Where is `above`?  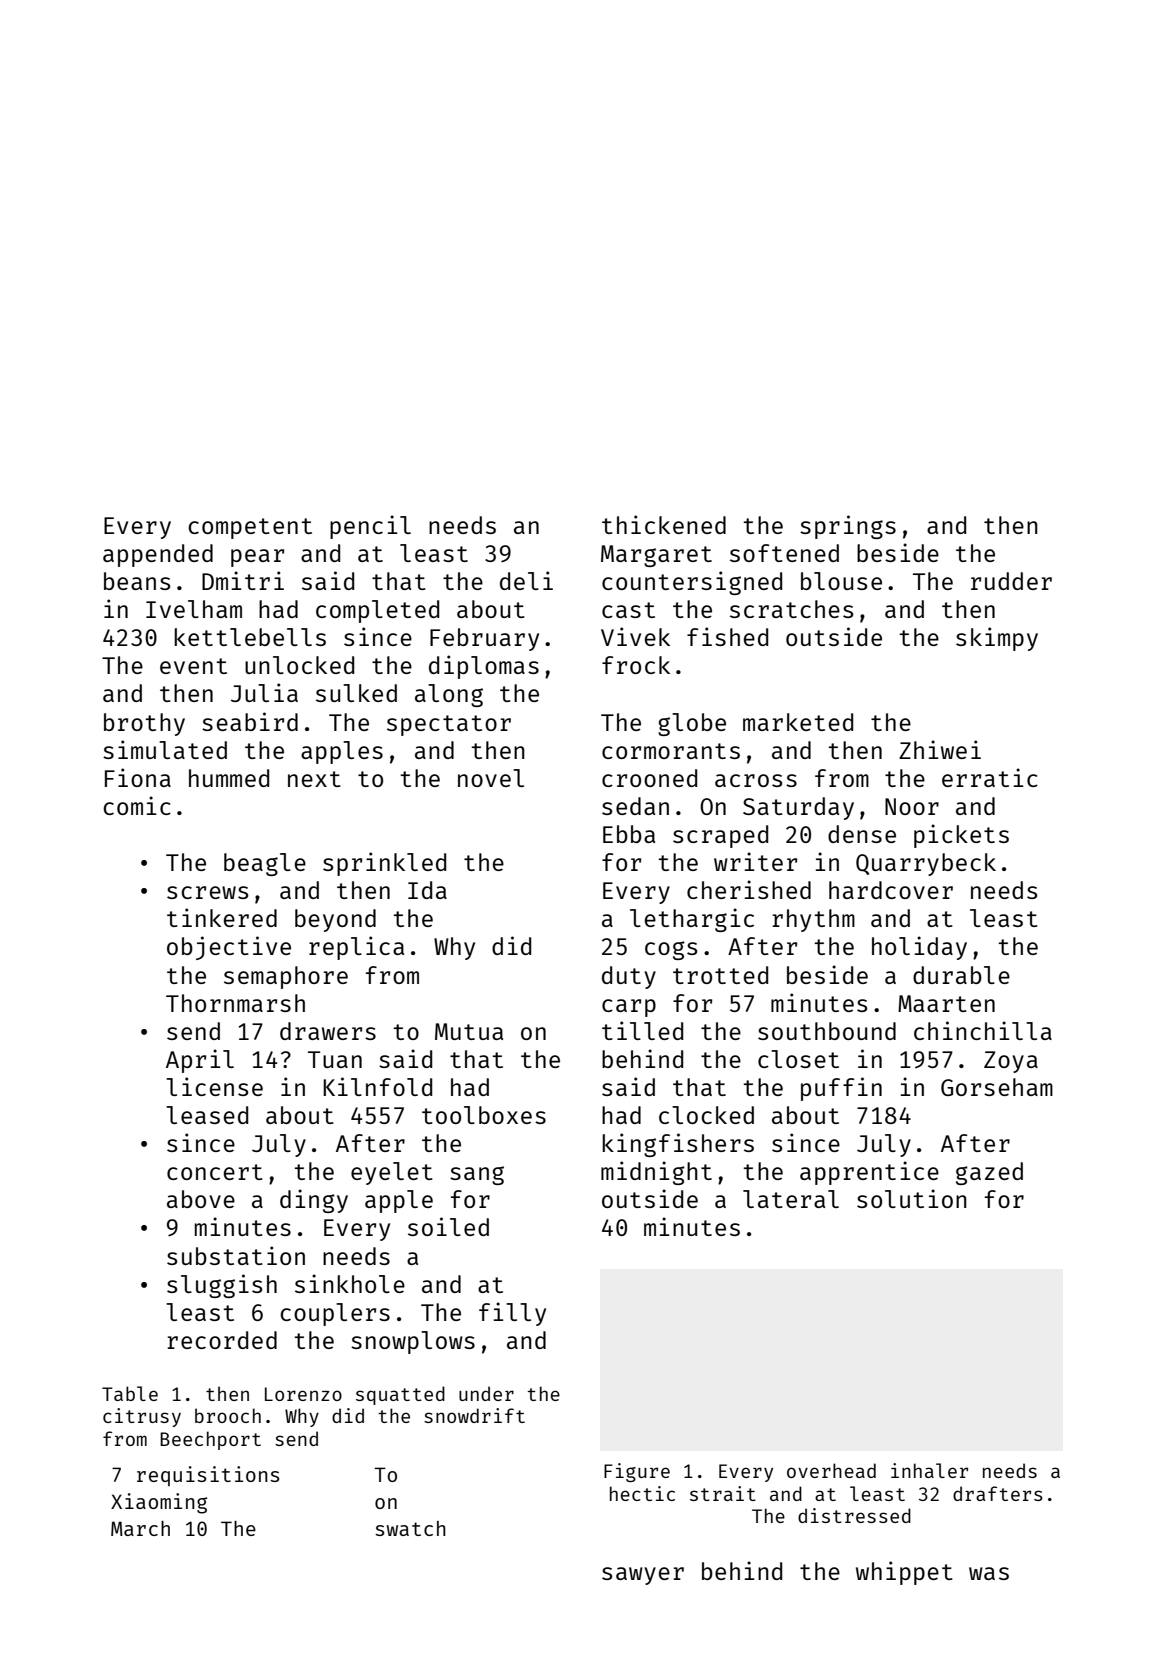 above is located at coordinates (201, 1199).
